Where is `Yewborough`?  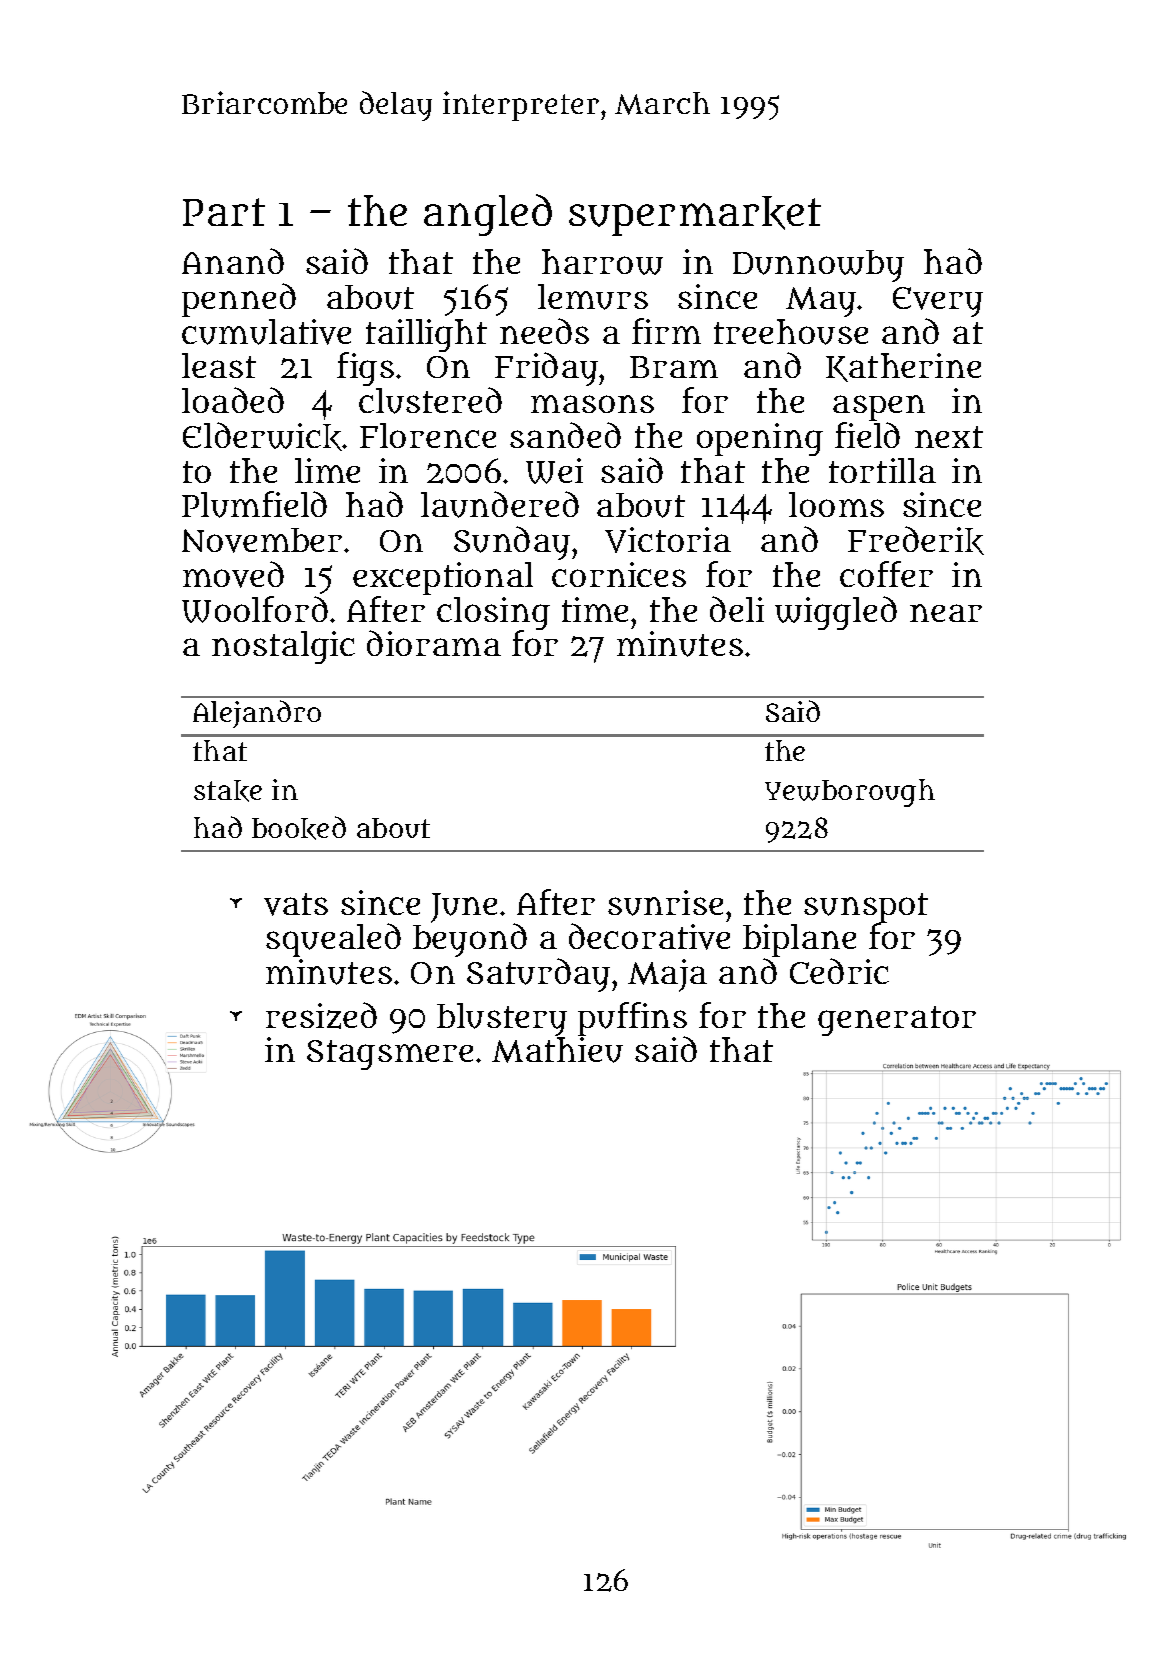 Yewborough is located at coordinates (850, 793).
